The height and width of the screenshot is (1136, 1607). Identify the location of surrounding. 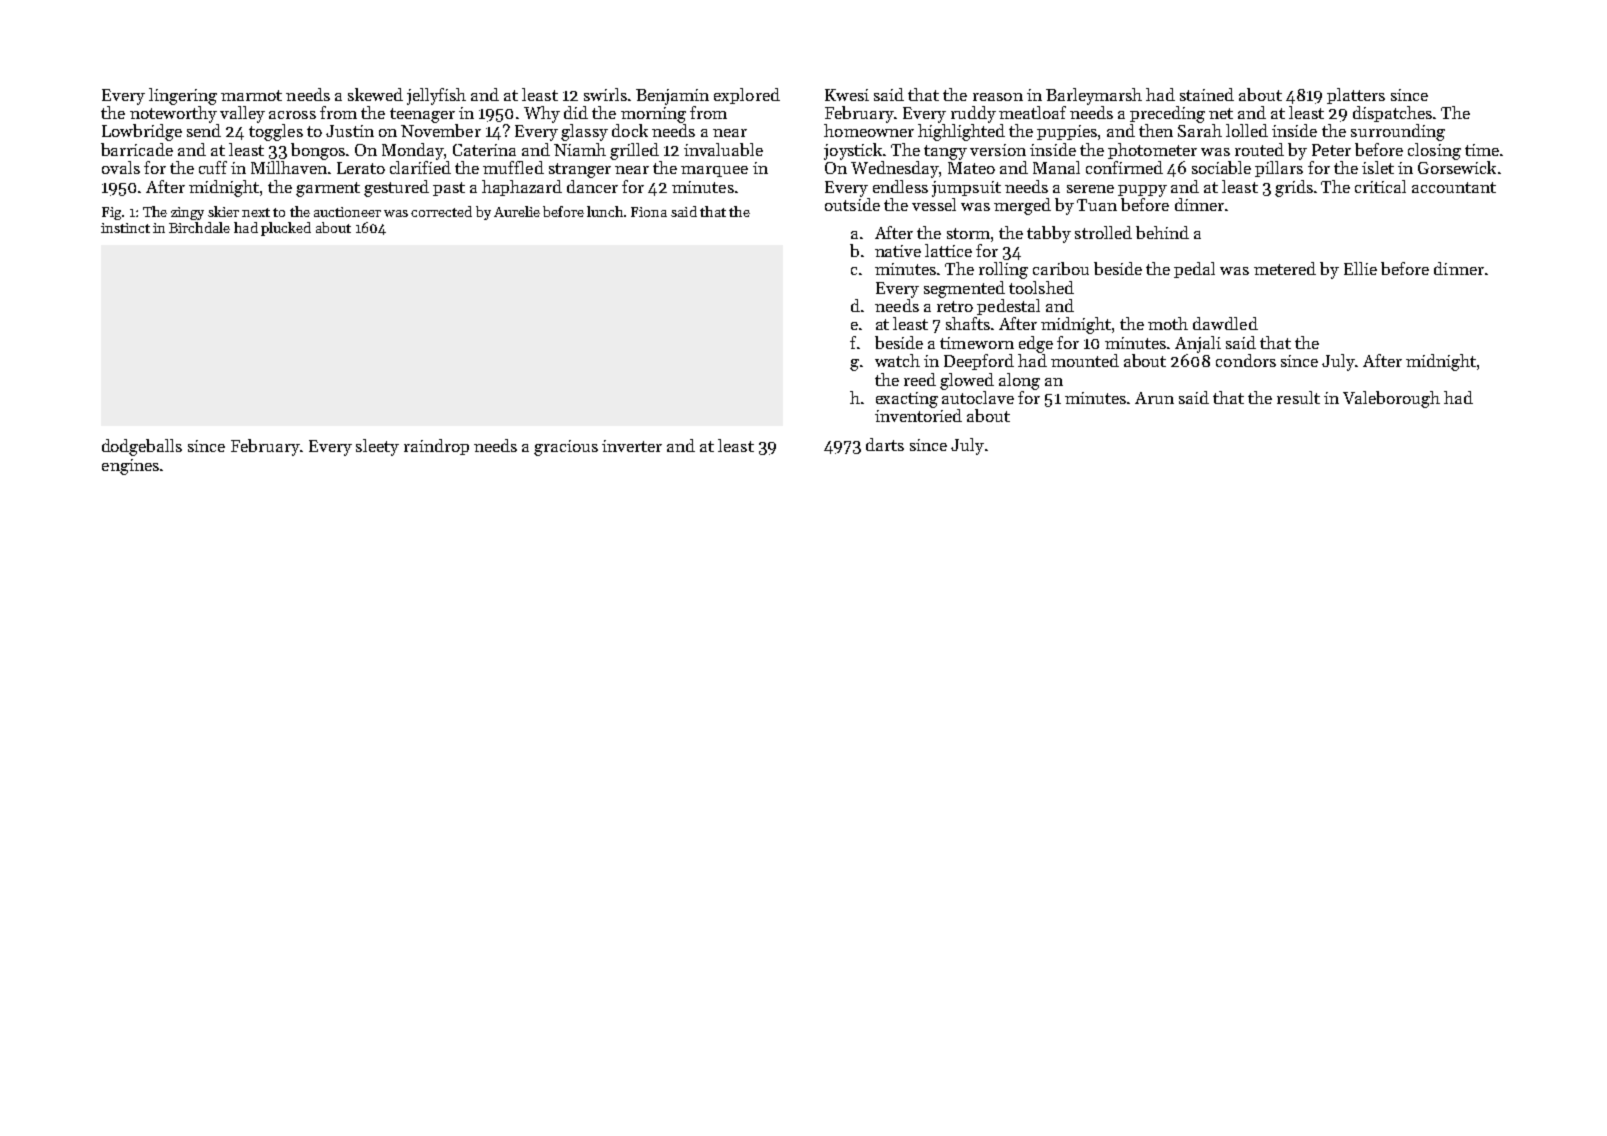
(1398, 132).
